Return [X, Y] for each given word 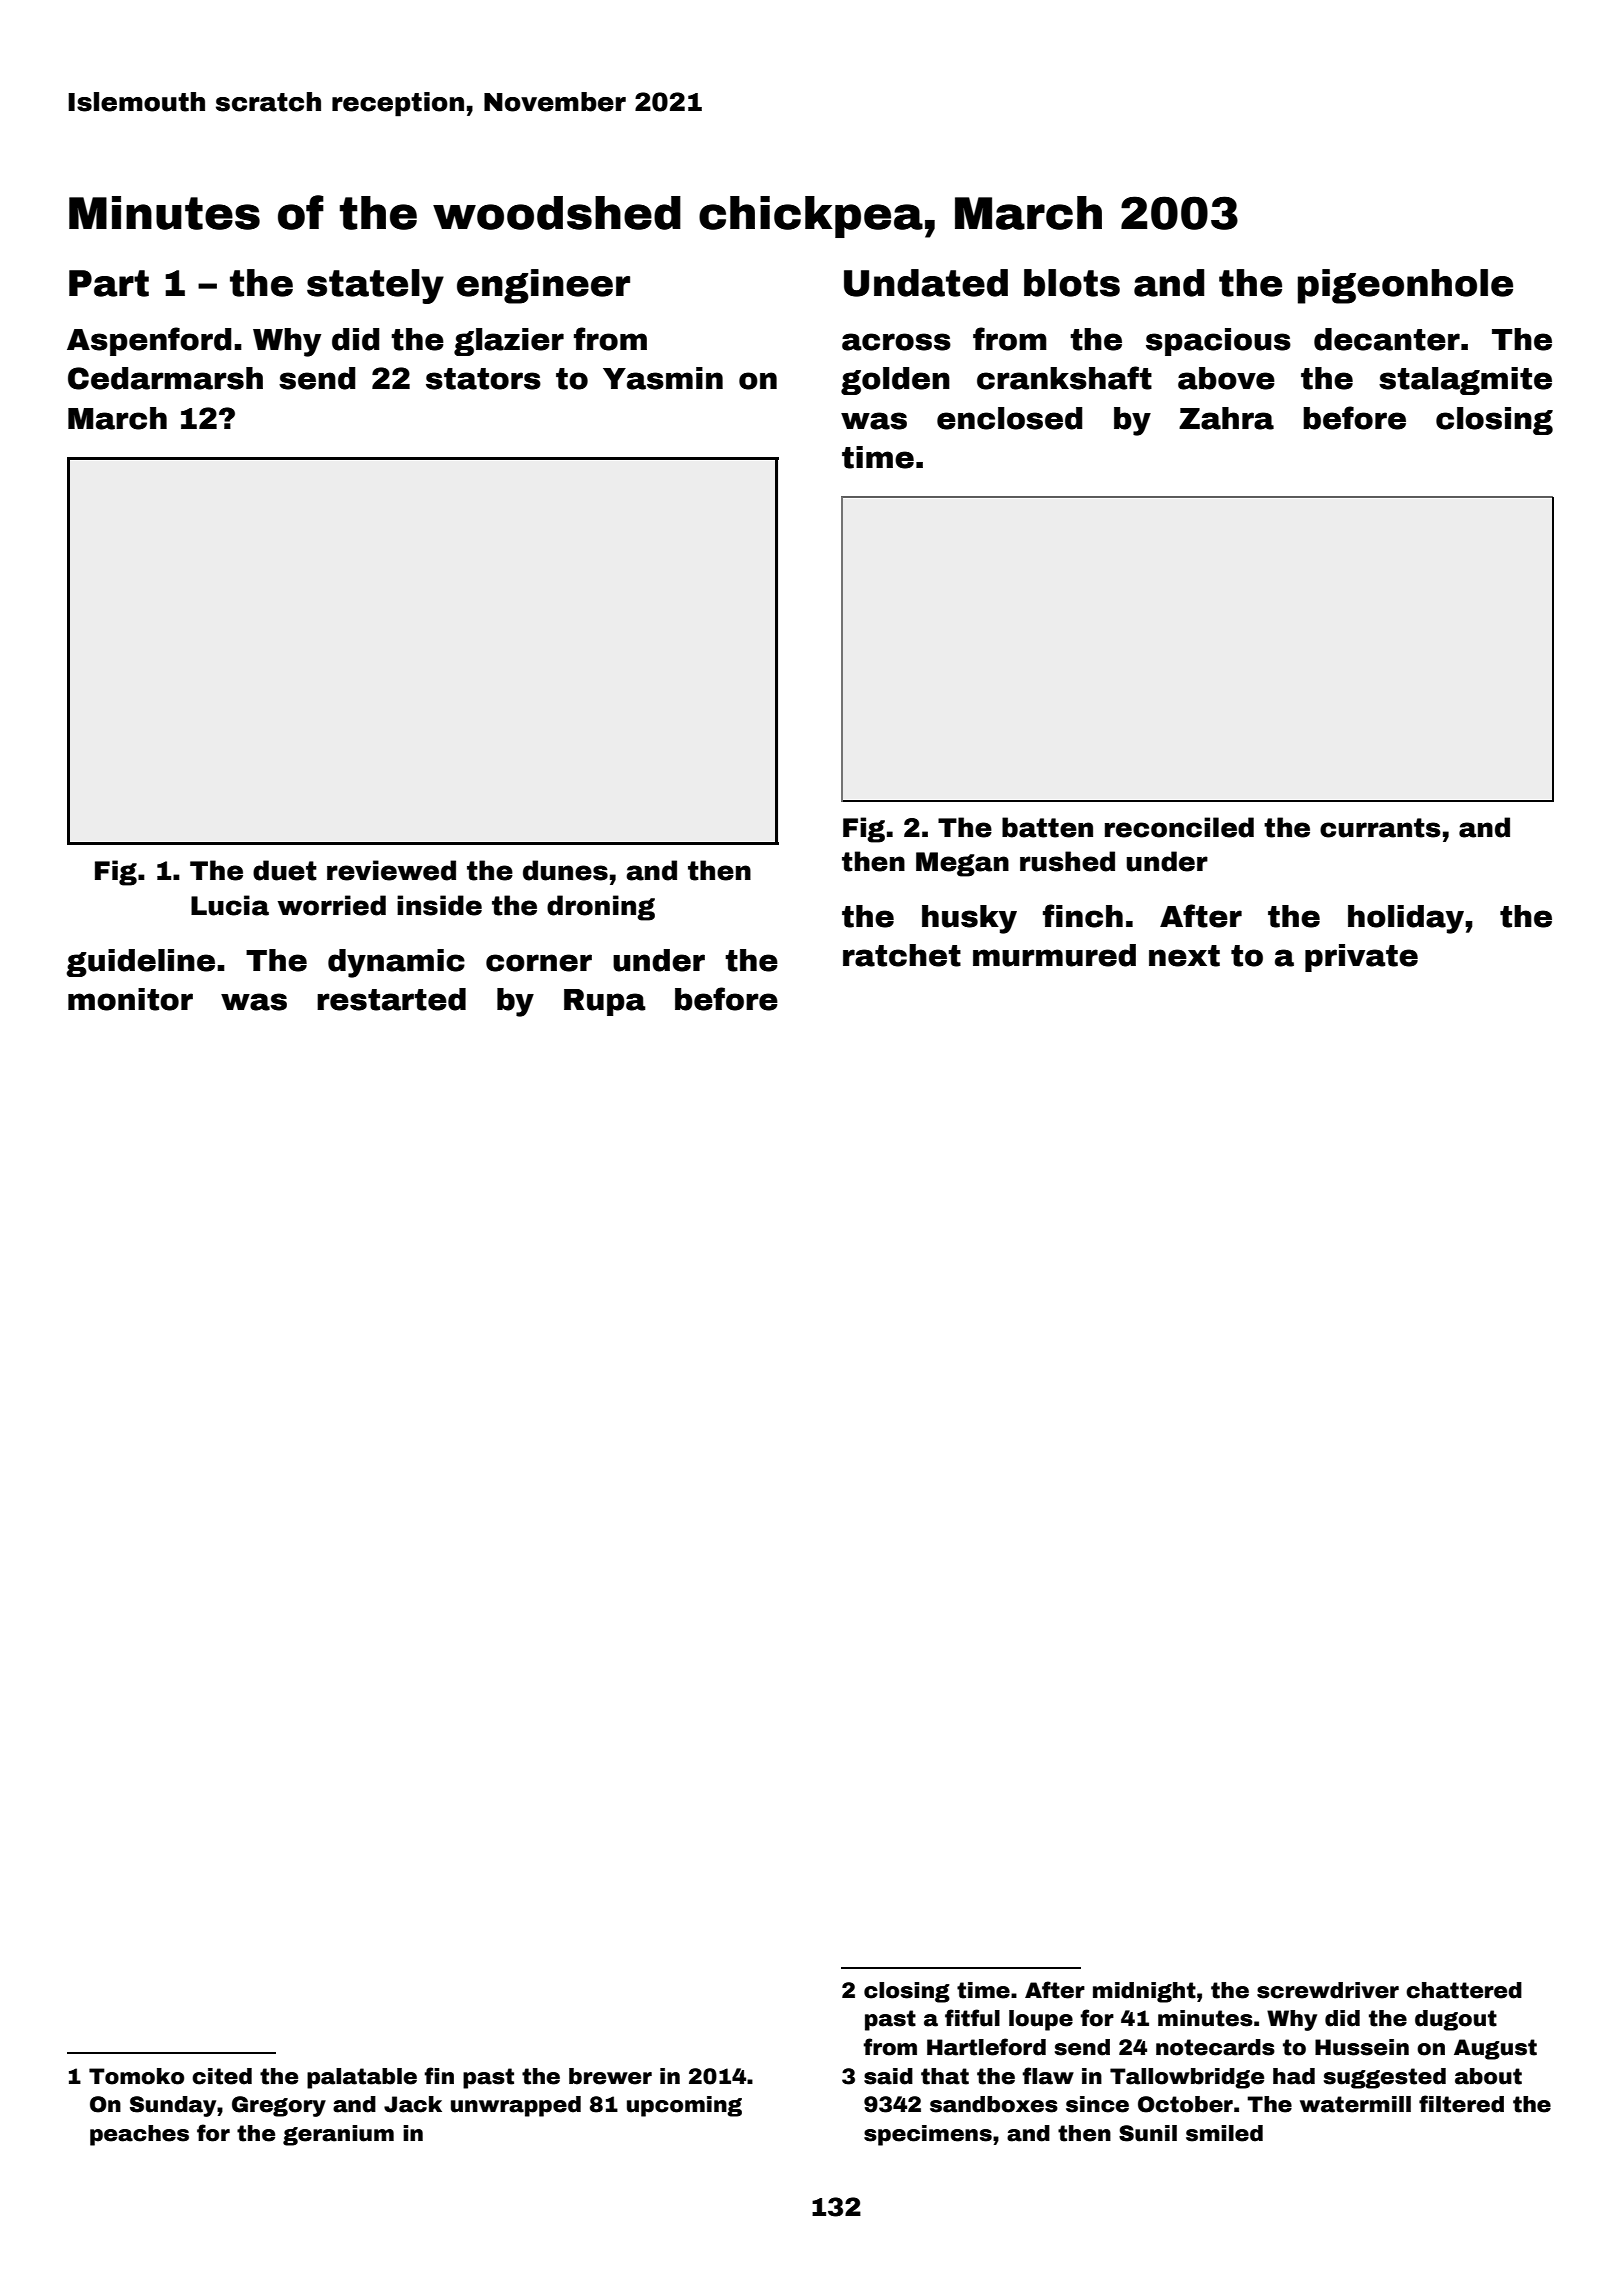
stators [483, 379]
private [1361, 958]
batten [1047, 827]
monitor [130, 999]
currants [1380, 828]
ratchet [902, 955]
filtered [1461, 2104]
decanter [1387, 339]
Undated [926, 283]
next [1184, 956]
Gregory [279, 2106]
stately [375, 286]
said [888, 2076]
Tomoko [136, 2076]
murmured [1054, 955]
